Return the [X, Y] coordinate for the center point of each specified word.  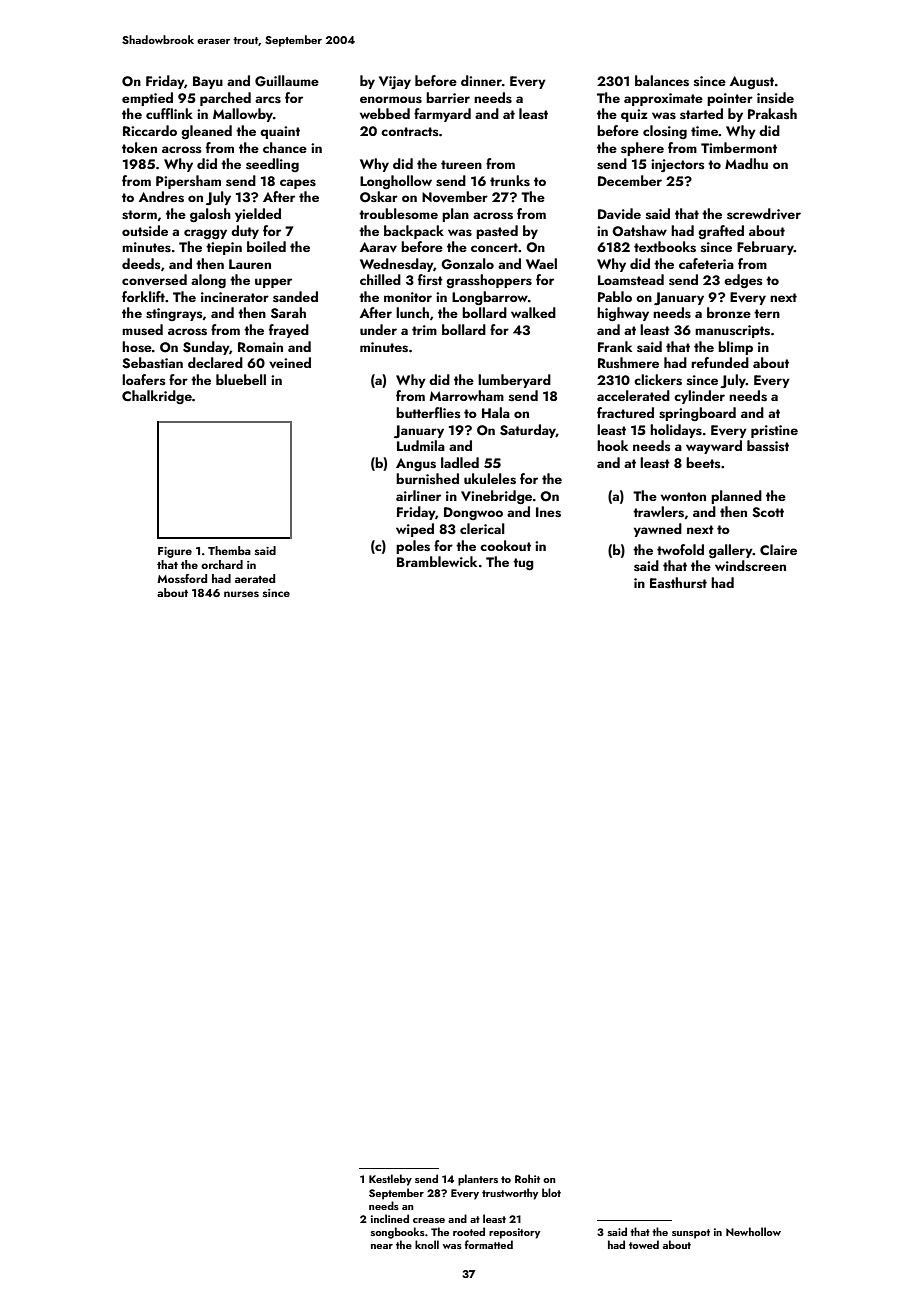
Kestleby [390, 1180]
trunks [510, 181]
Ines [548, 512]
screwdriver [764, 214]
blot [551, 1192]
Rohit [527, 1178]
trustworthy [510, 1194]
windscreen [750, 566]
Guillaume [287, 81]
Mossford [182, 578]
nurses [241, 594]
